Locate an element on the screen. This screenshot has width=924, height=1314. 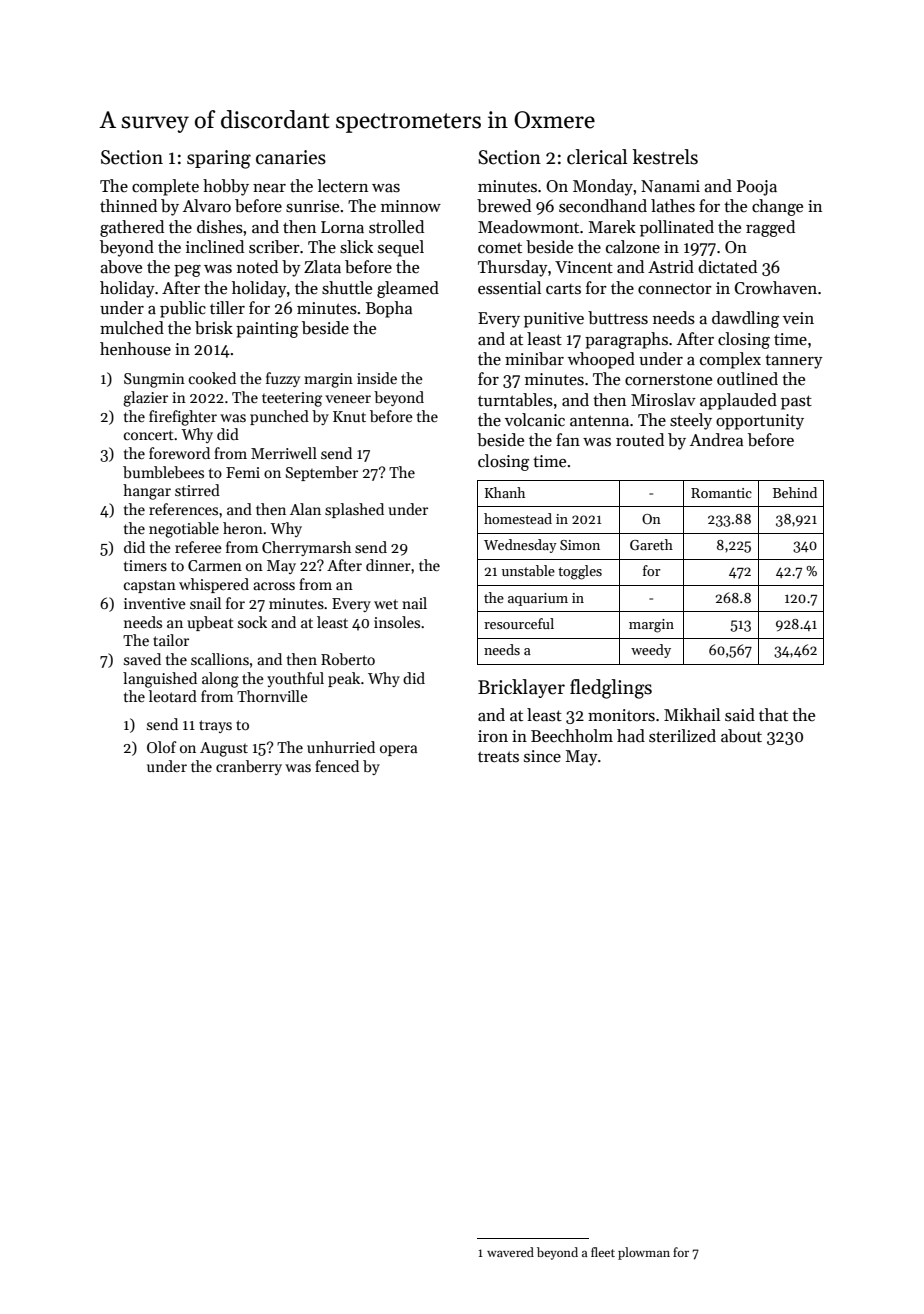
minnow is located at coordinates (411, 206).
